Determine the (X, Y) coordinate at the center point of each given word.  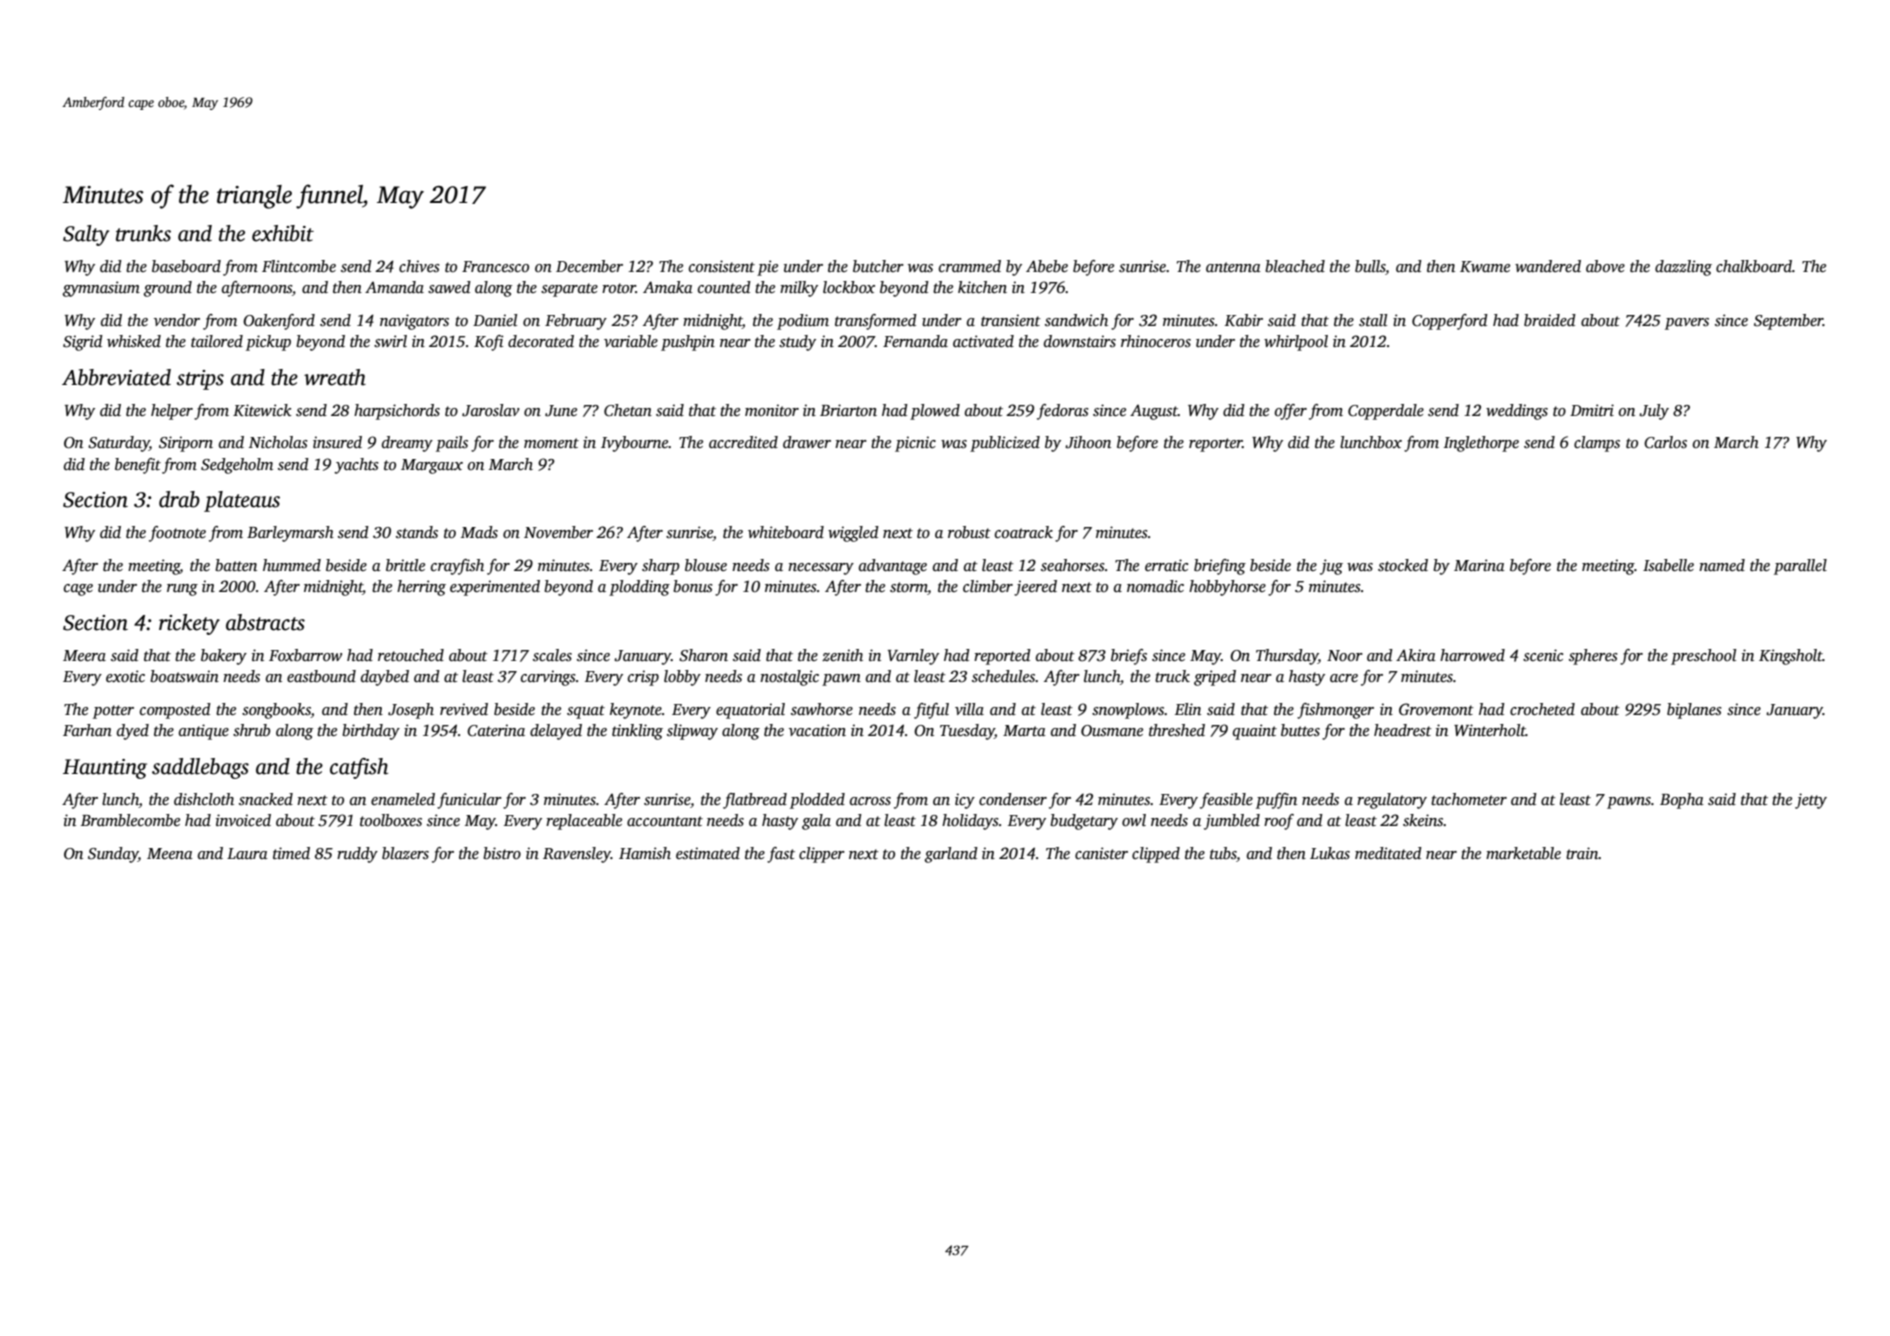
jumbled (1232, 822)
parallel (1800, 567)
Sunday (113, 855)
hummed (292, 565)
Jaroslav (491, 410)
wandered (1548, 266)
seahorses (1073, 565)
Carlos (1665, 442)
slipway (692, 732)
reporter (1215, 445)
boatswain (184, 676)
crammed (970, 266)
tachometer (1469, 799)
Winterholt (1490, 730)
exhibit (283, 233)
